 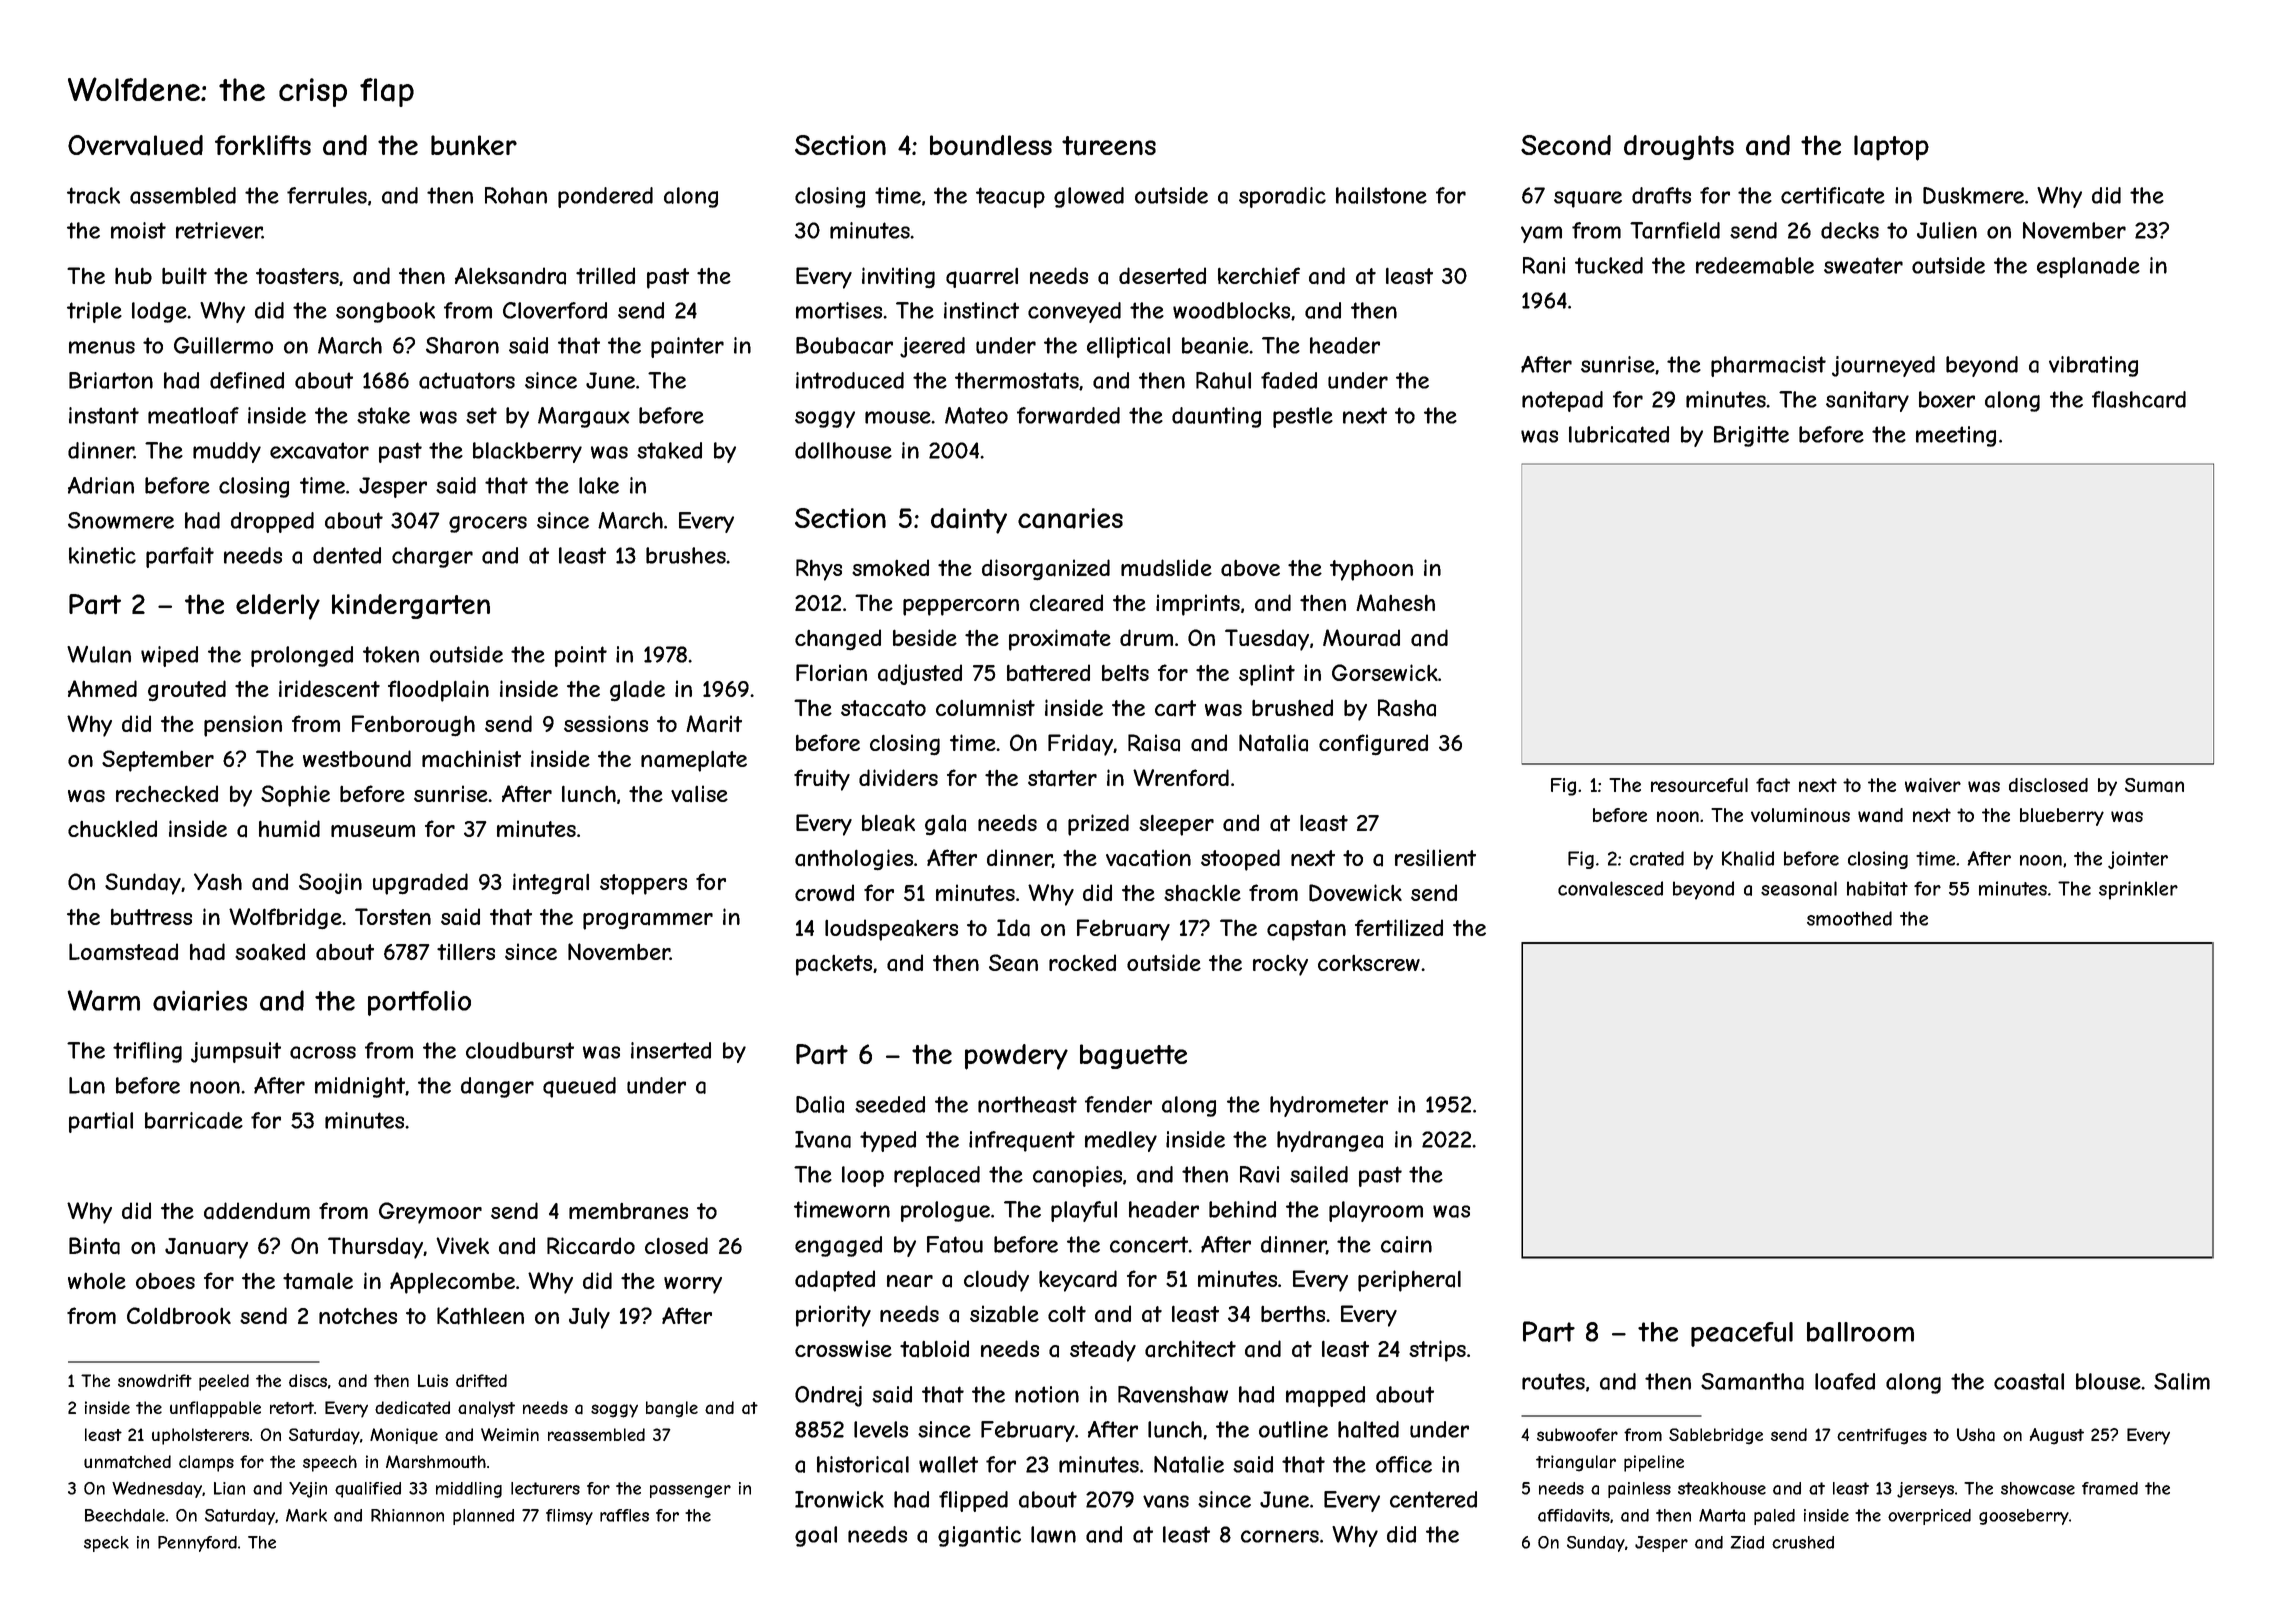 What do you see at coordinates (135, 145) in the screenshot?
I see `Overvalued` at bounding box center [135, 145].
